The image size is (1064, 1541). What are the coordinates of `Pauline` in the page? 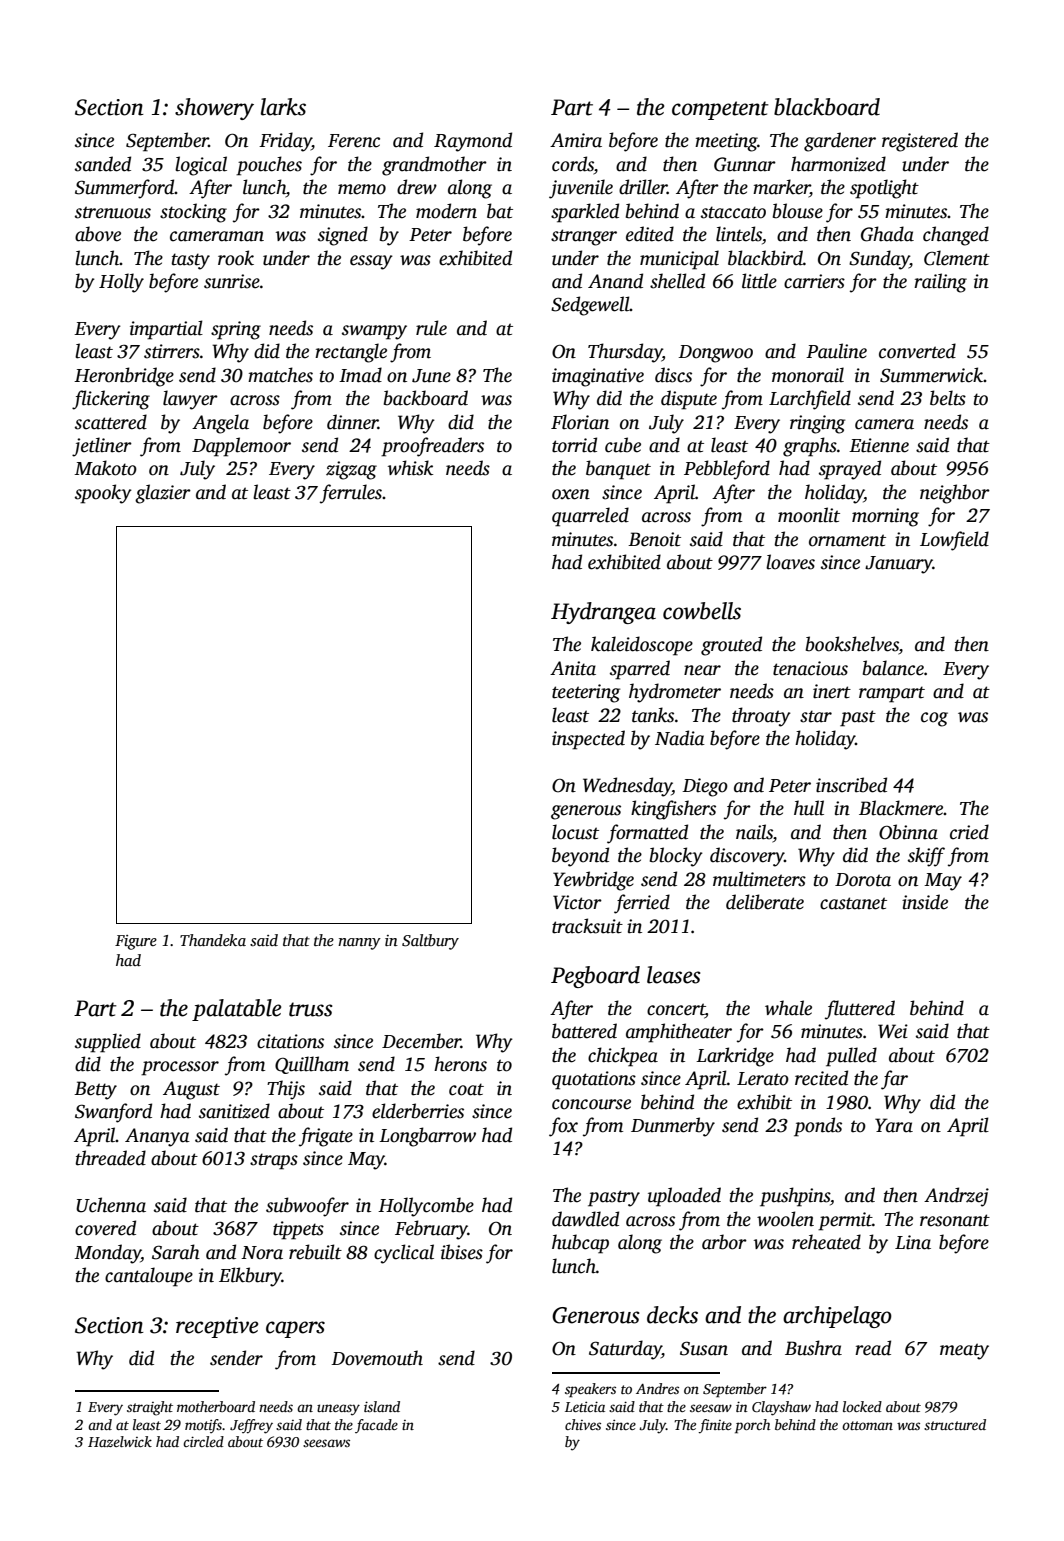 It's located at (836, 351).
